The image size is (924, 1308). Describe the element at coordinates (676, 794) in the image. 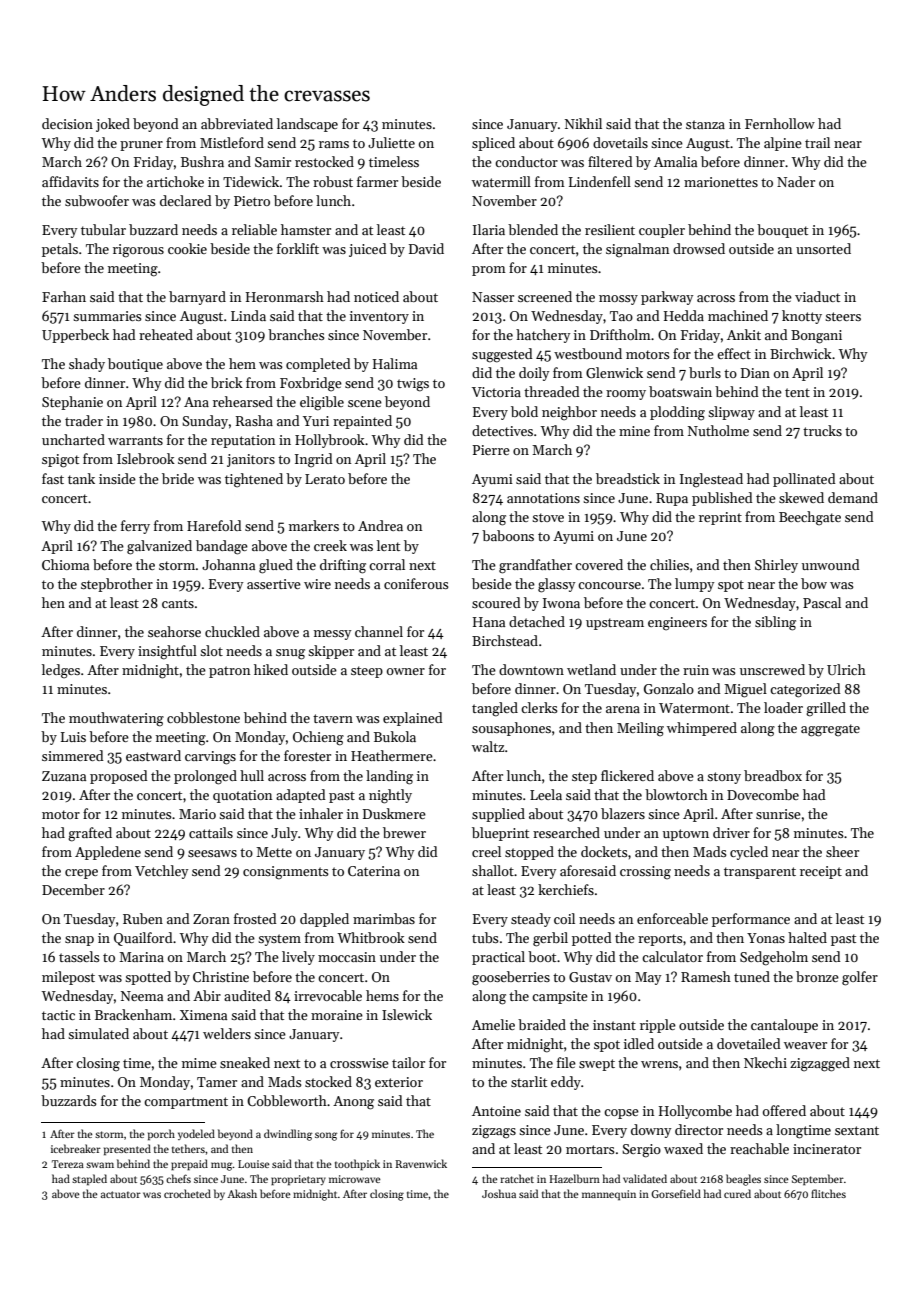

I see `blowtorch` at that location.
